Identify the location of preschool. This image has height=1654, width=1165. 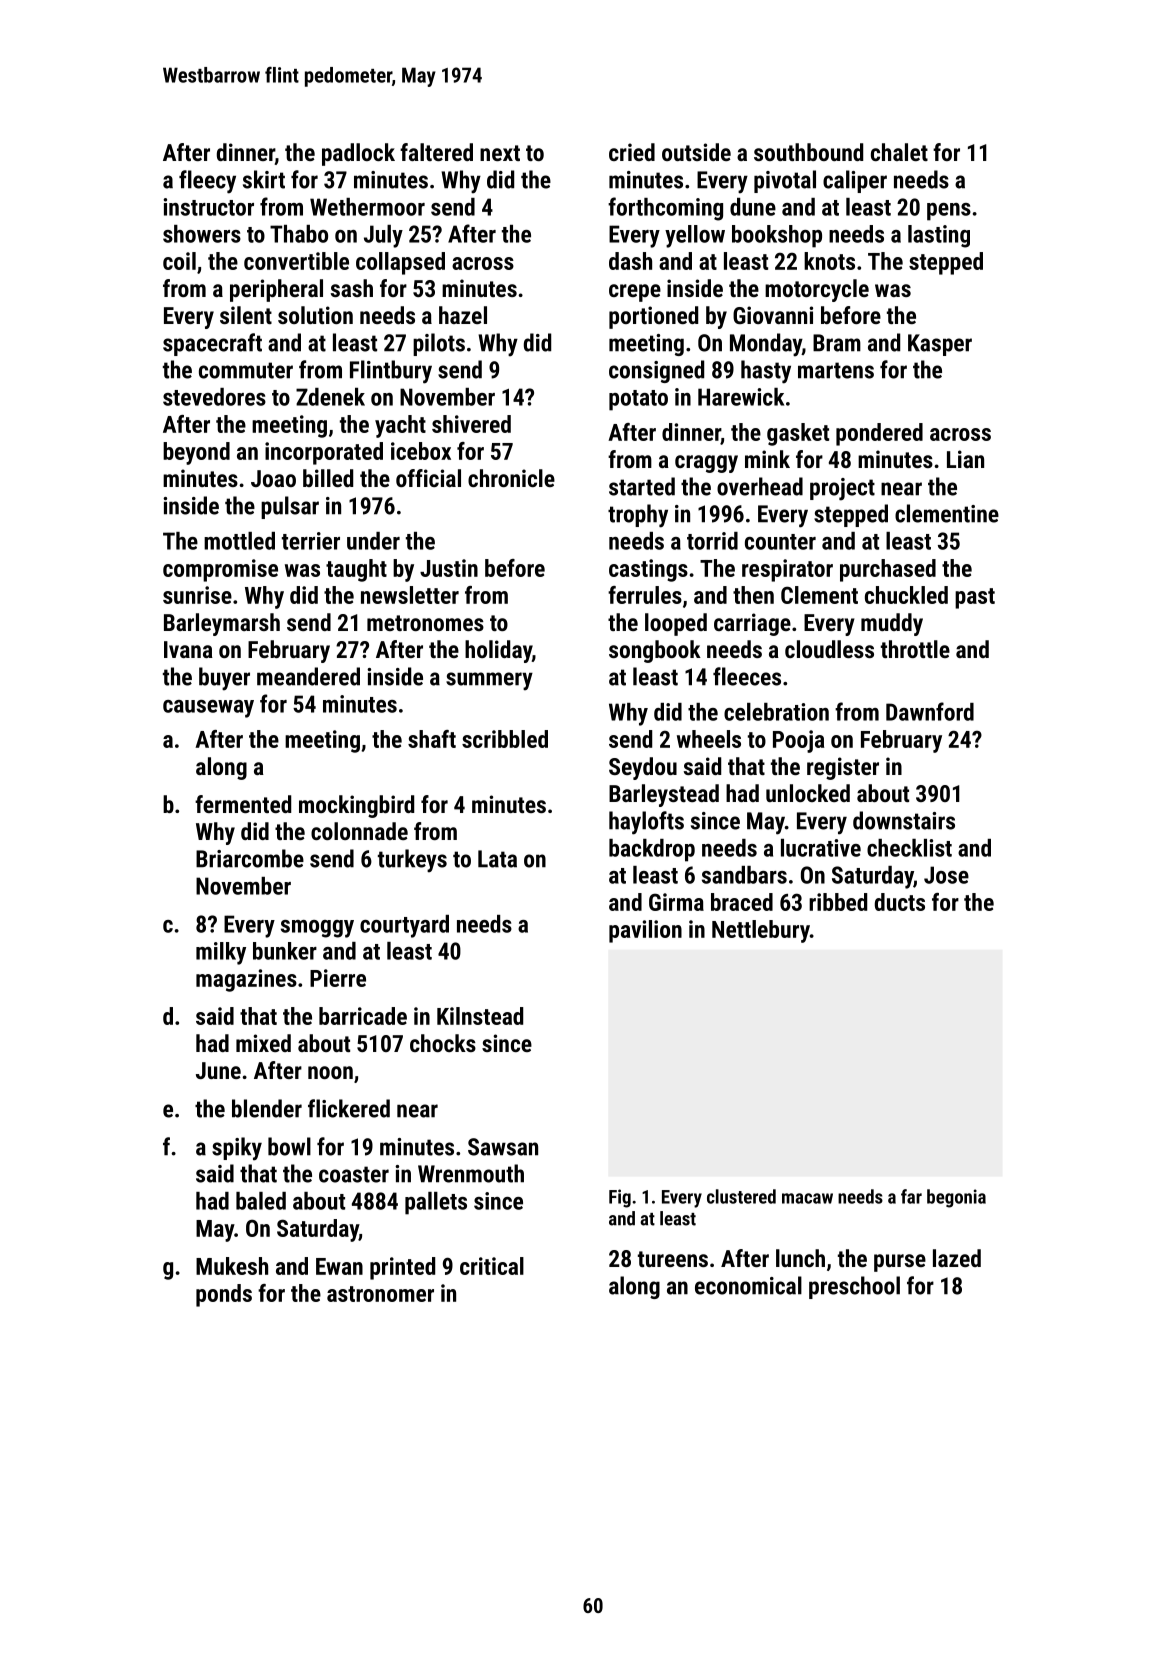
(854, 1287).
